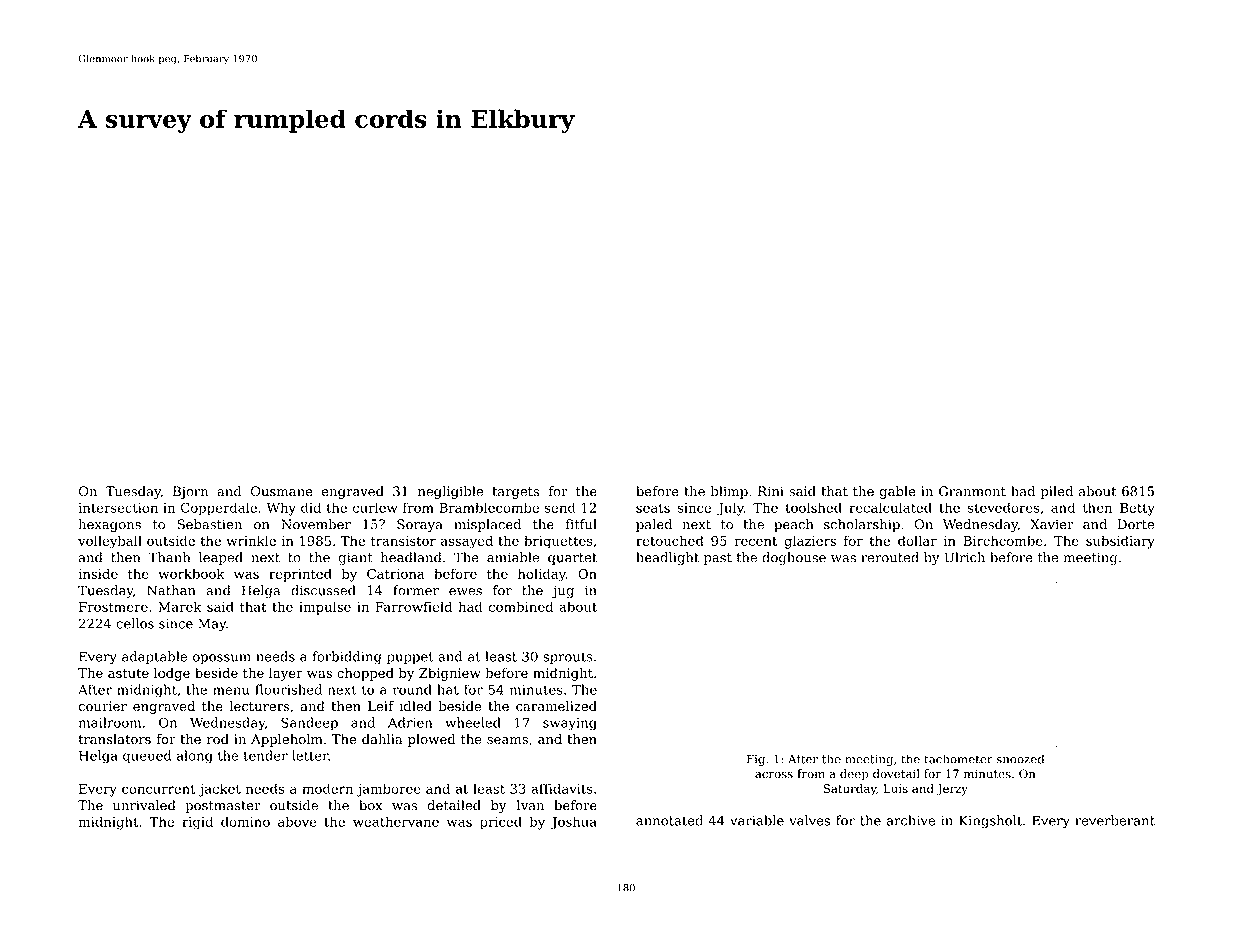  I want to click on lecturers, so click(259, 706).
